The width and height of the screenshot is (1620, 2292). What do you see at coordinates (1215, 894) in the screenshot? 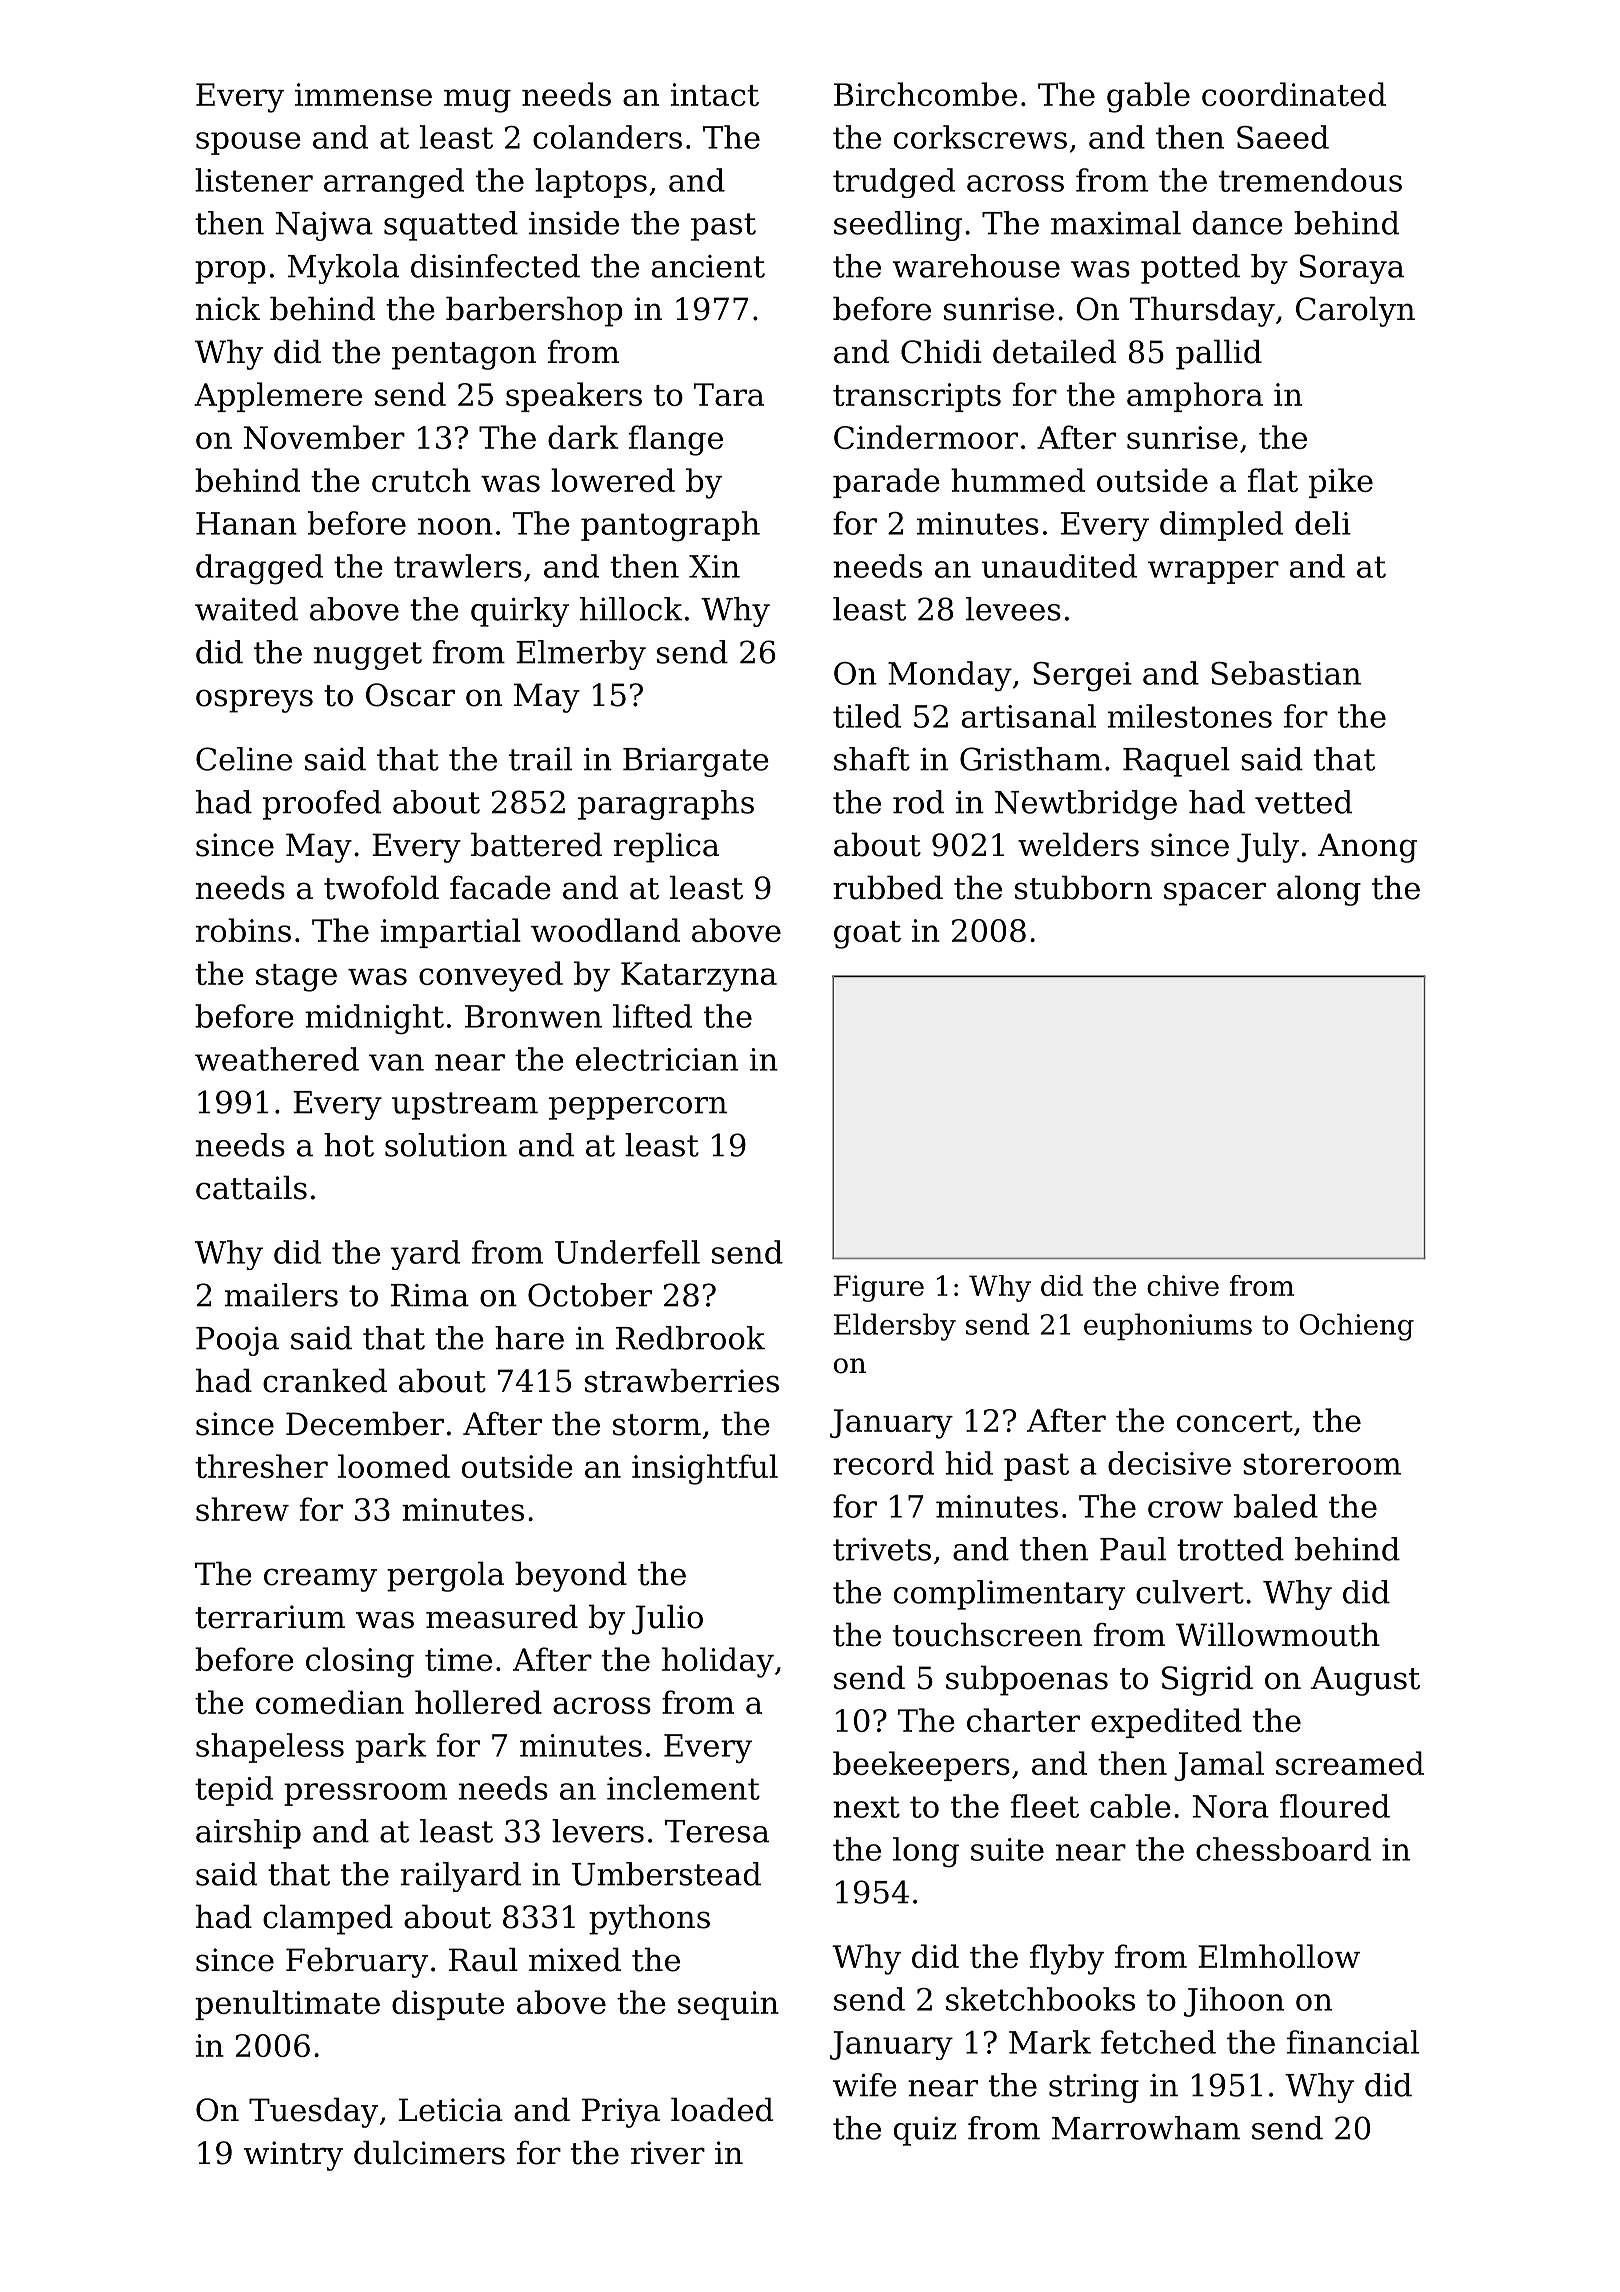
I see `spacer` at bounding box center [1215, 894].
